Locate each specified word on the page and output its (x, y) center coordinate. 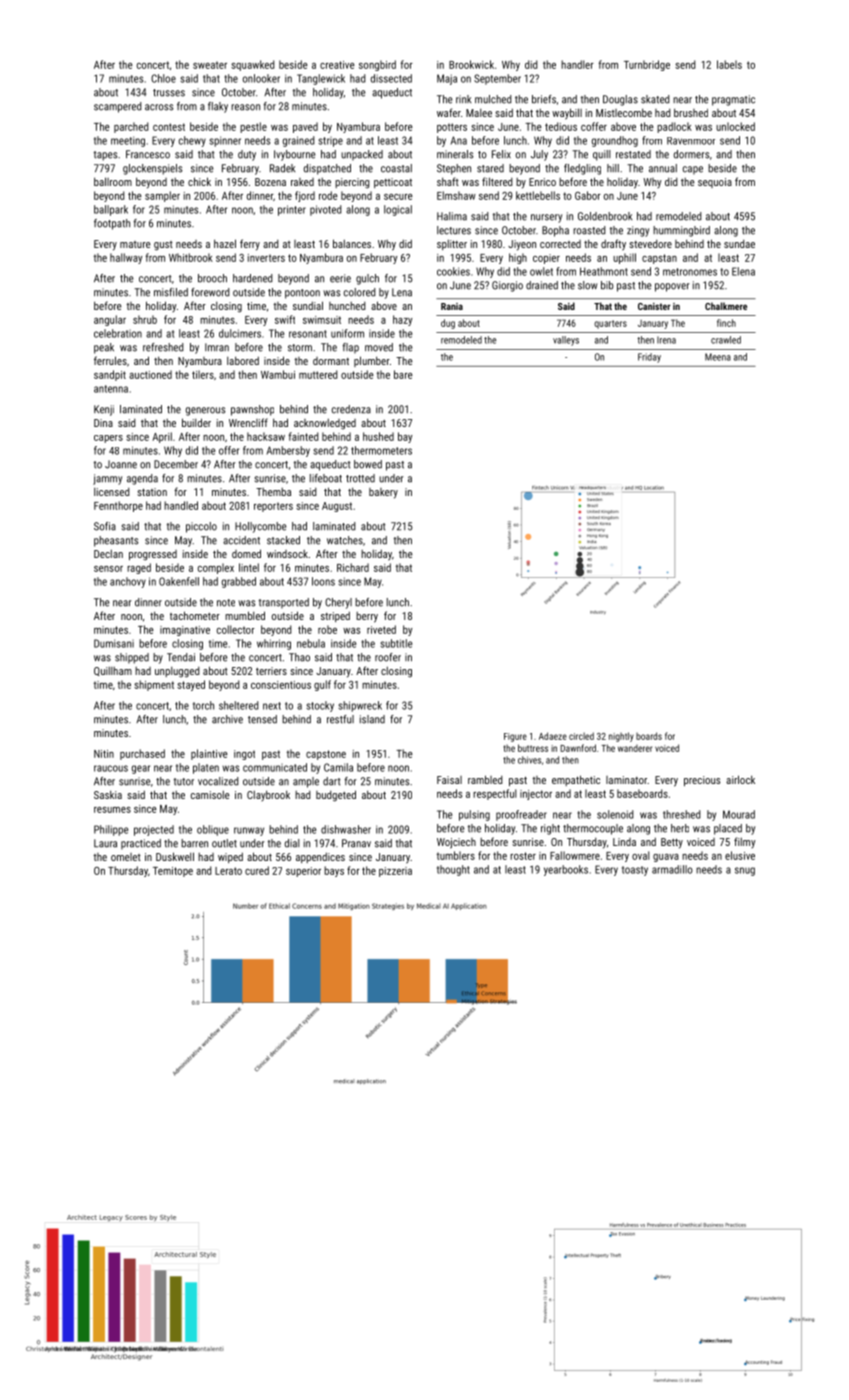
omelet (126, 857)
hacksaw (266, 436)
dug (448, 324)
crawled (726, 340)
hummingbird (681, 231)
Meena (718, 357)
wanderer (635, 748)
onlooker (261, 78)
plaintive (209, 754)
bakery (383, 493)
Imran (217, 347)
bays (334, 871)
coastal (396, 168)
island (372, 719)
